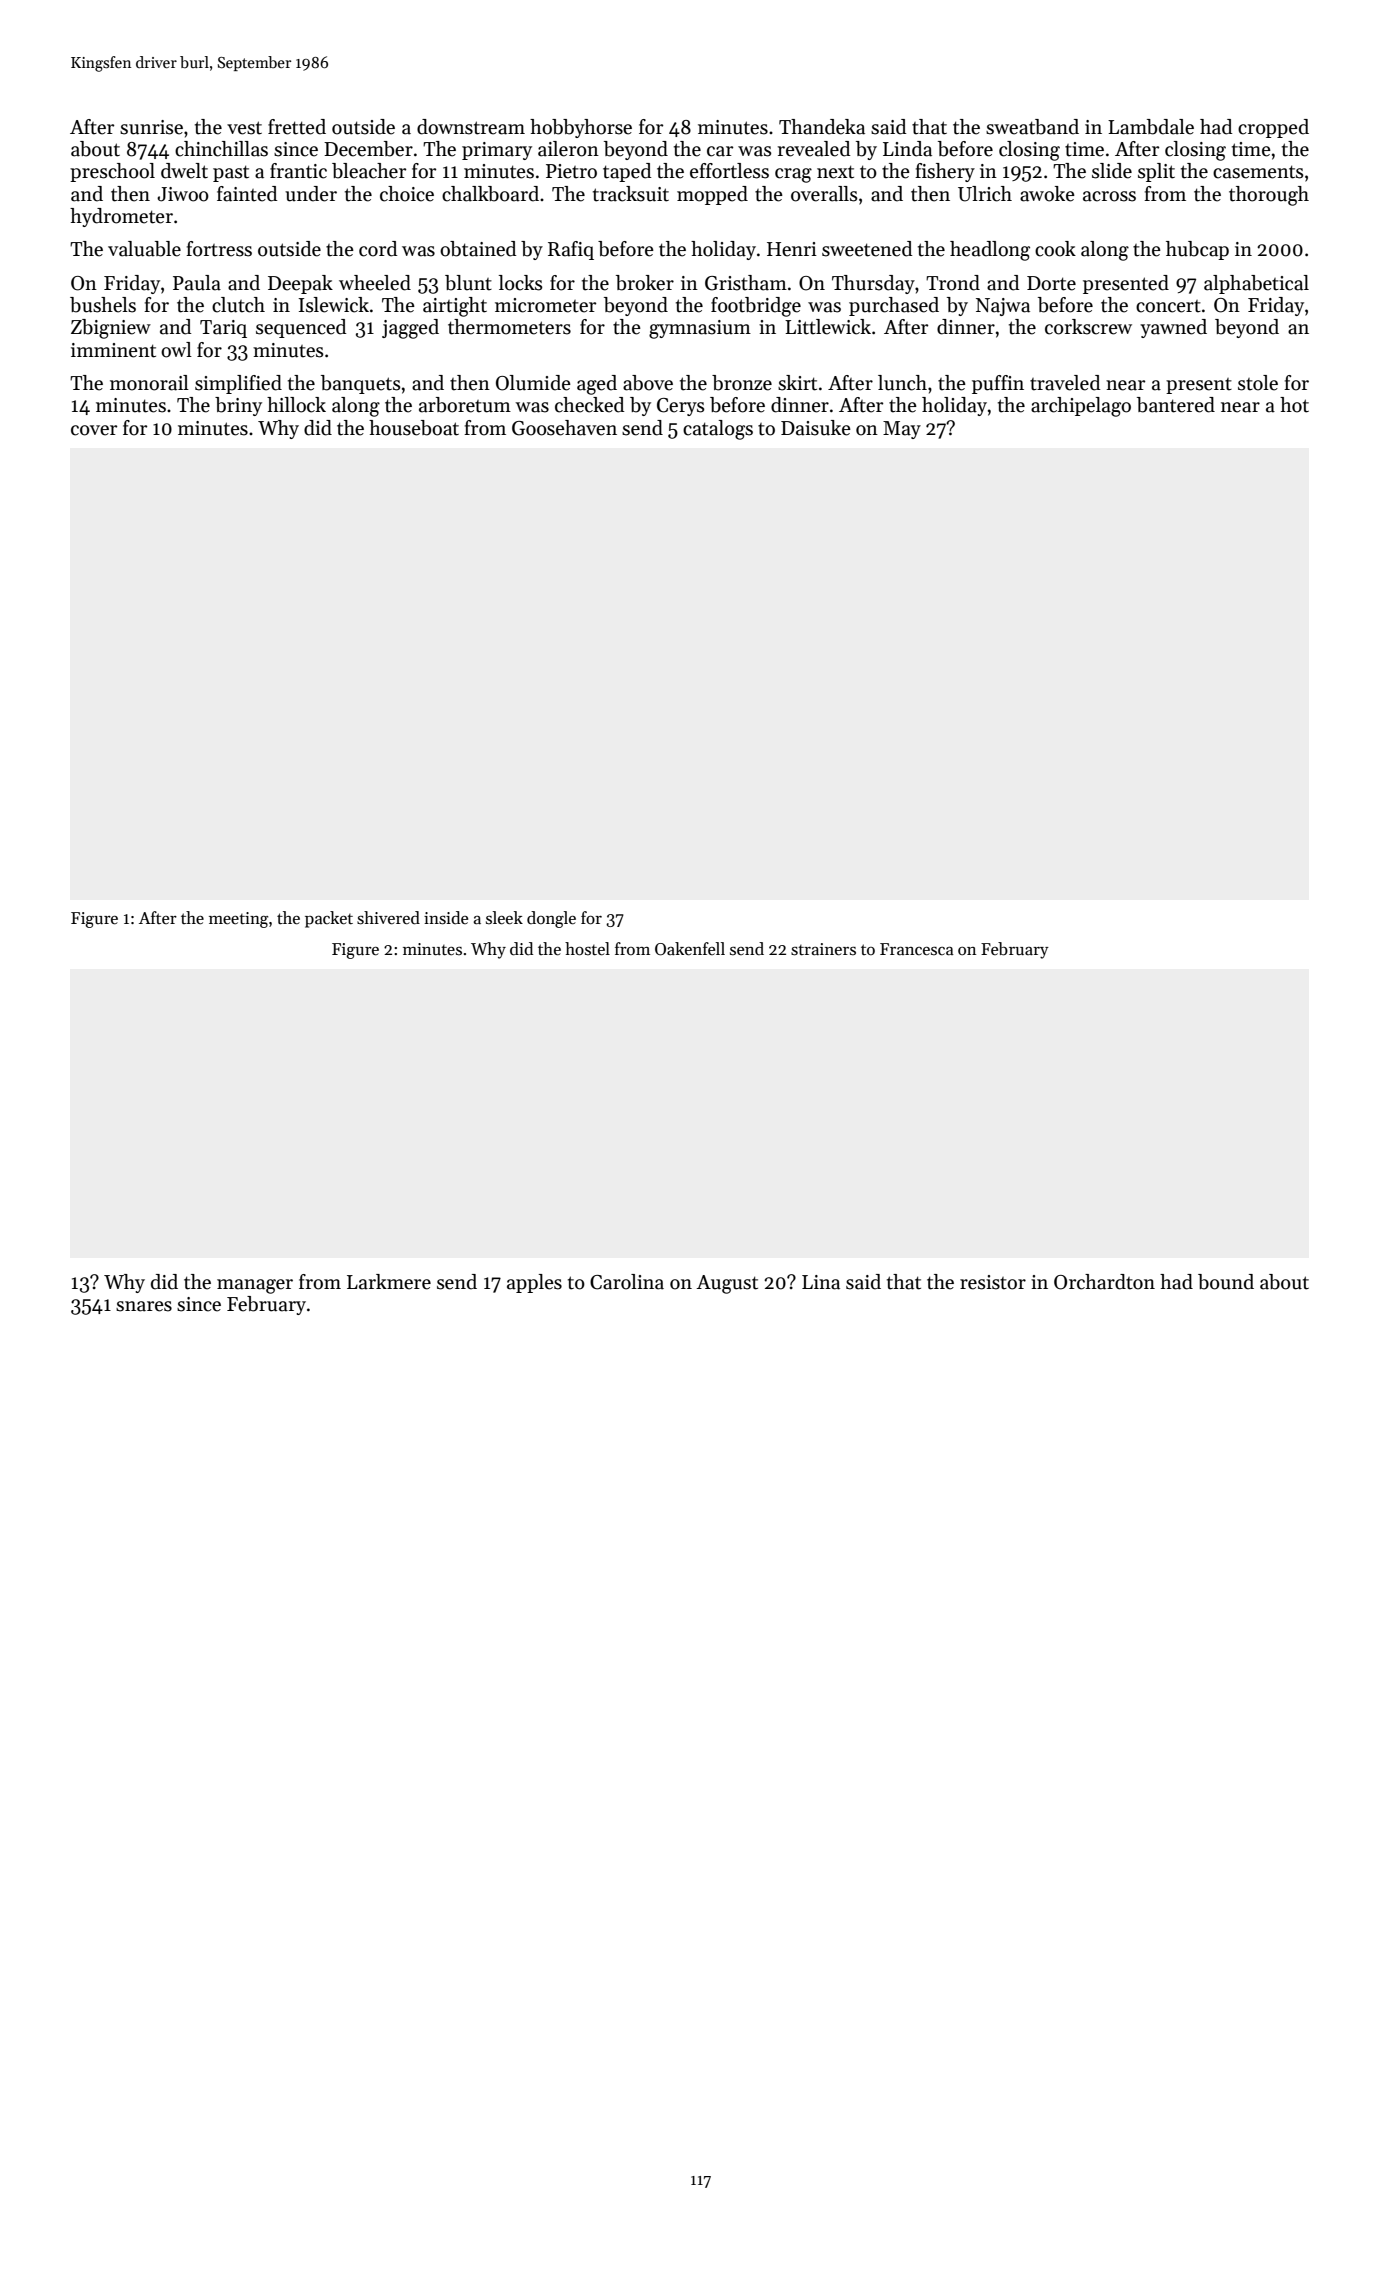  Describe the element at coordinates (1081, 407) in the document. I see `archipelago` at that location.
